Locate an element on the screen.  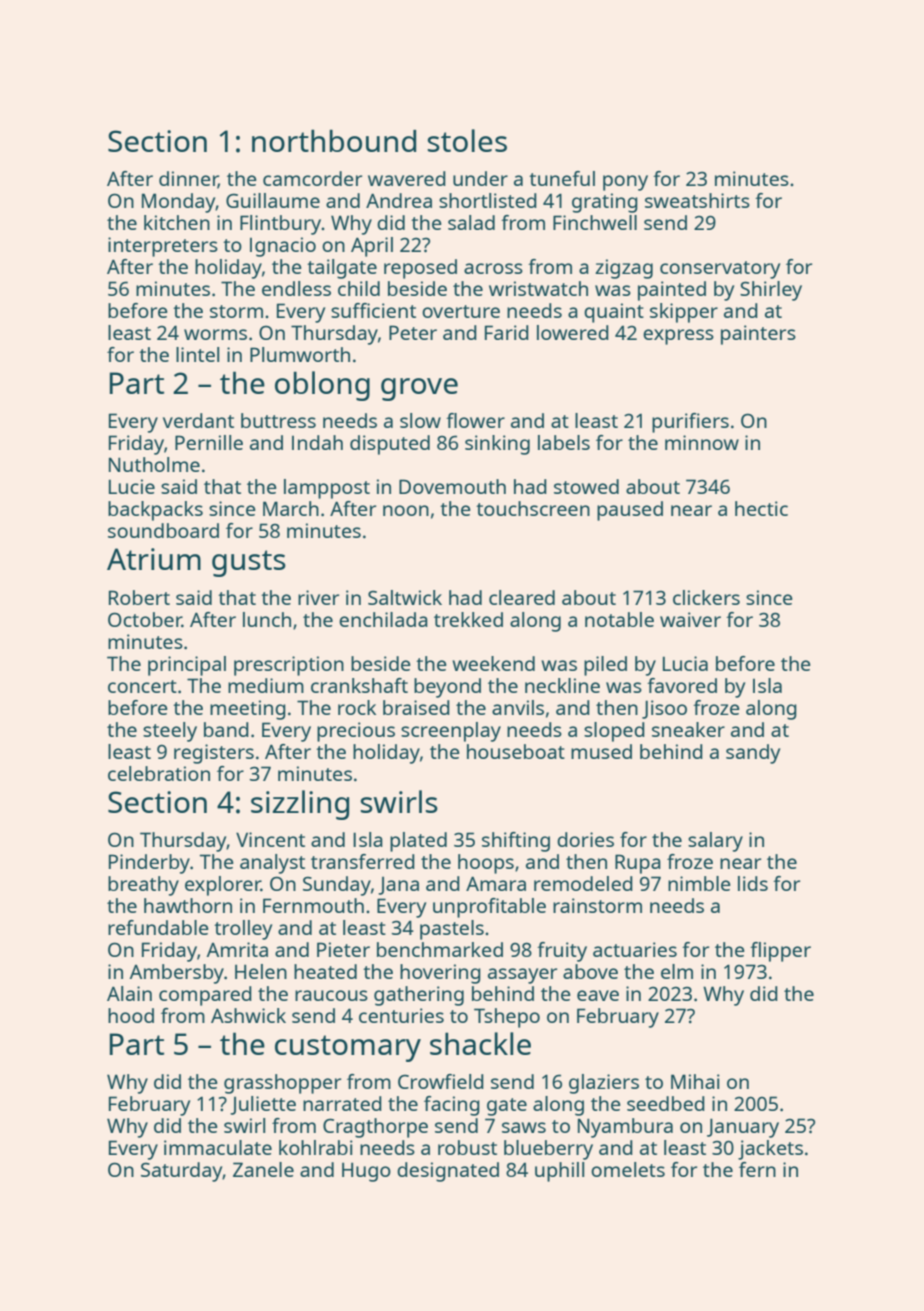
Juliette is located at coordinates (263, 1105).
